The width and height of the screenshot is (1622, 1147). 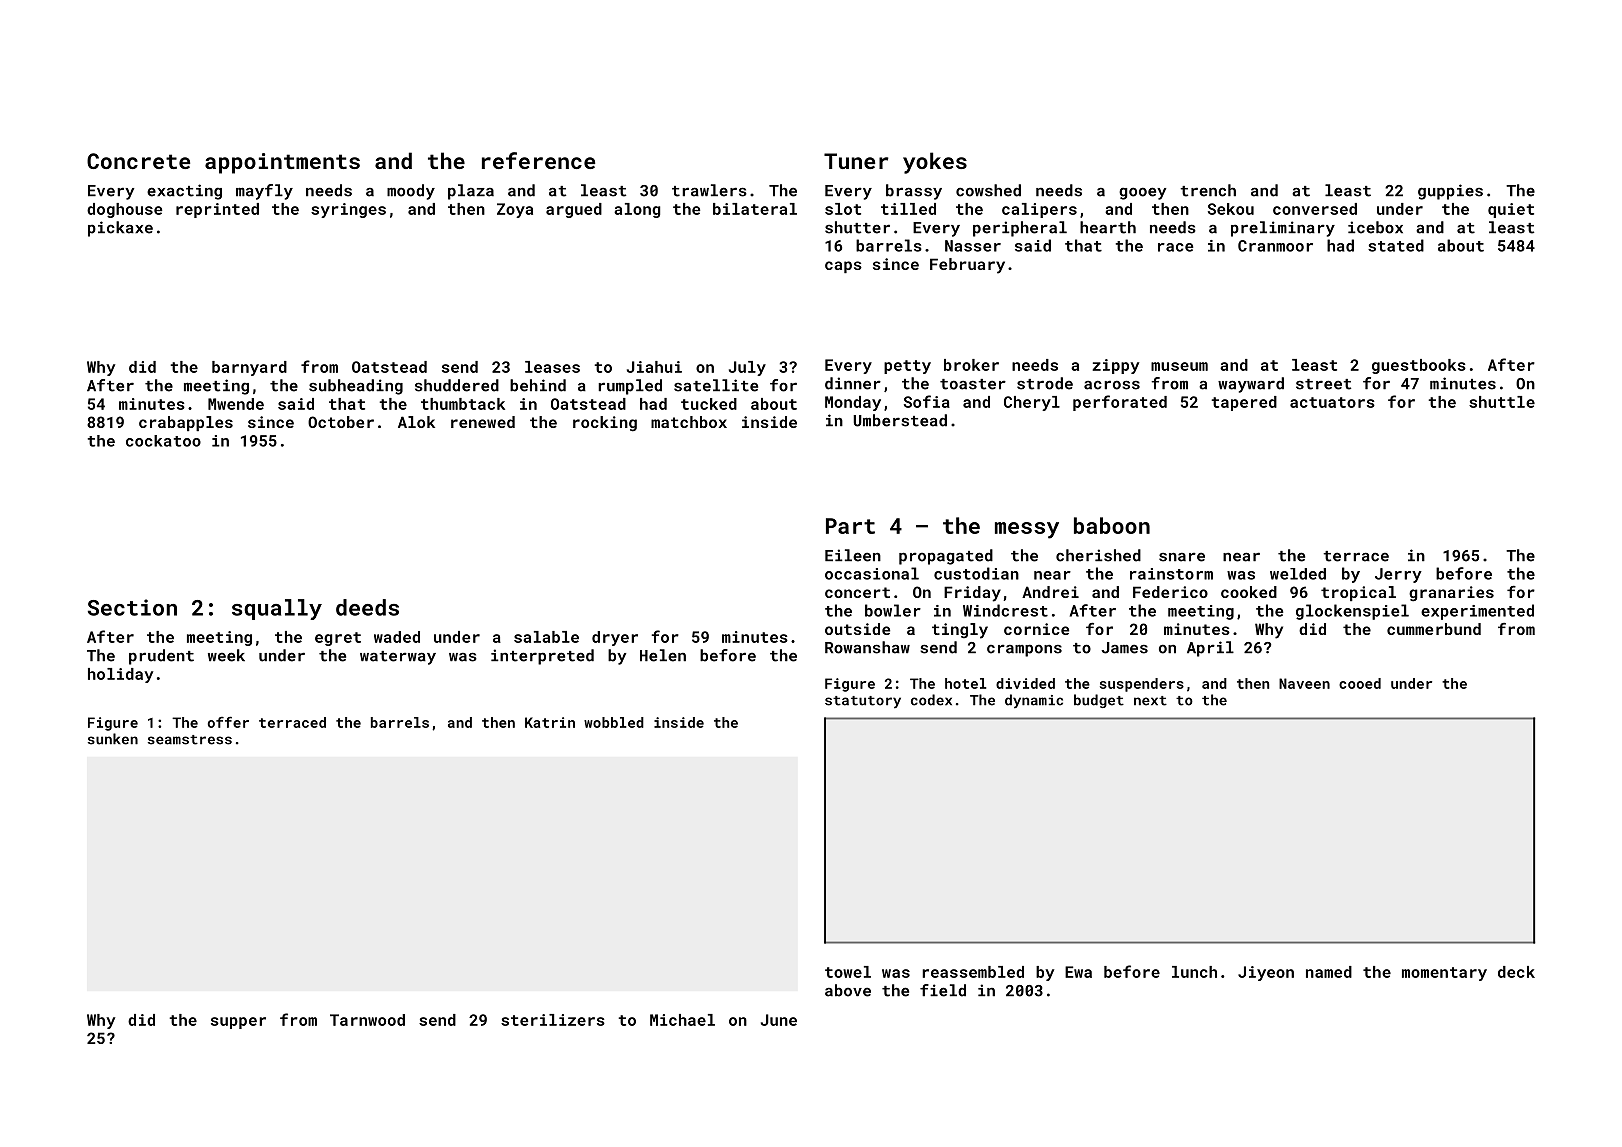 I want to click on next, so click(x=1150, y=701).
